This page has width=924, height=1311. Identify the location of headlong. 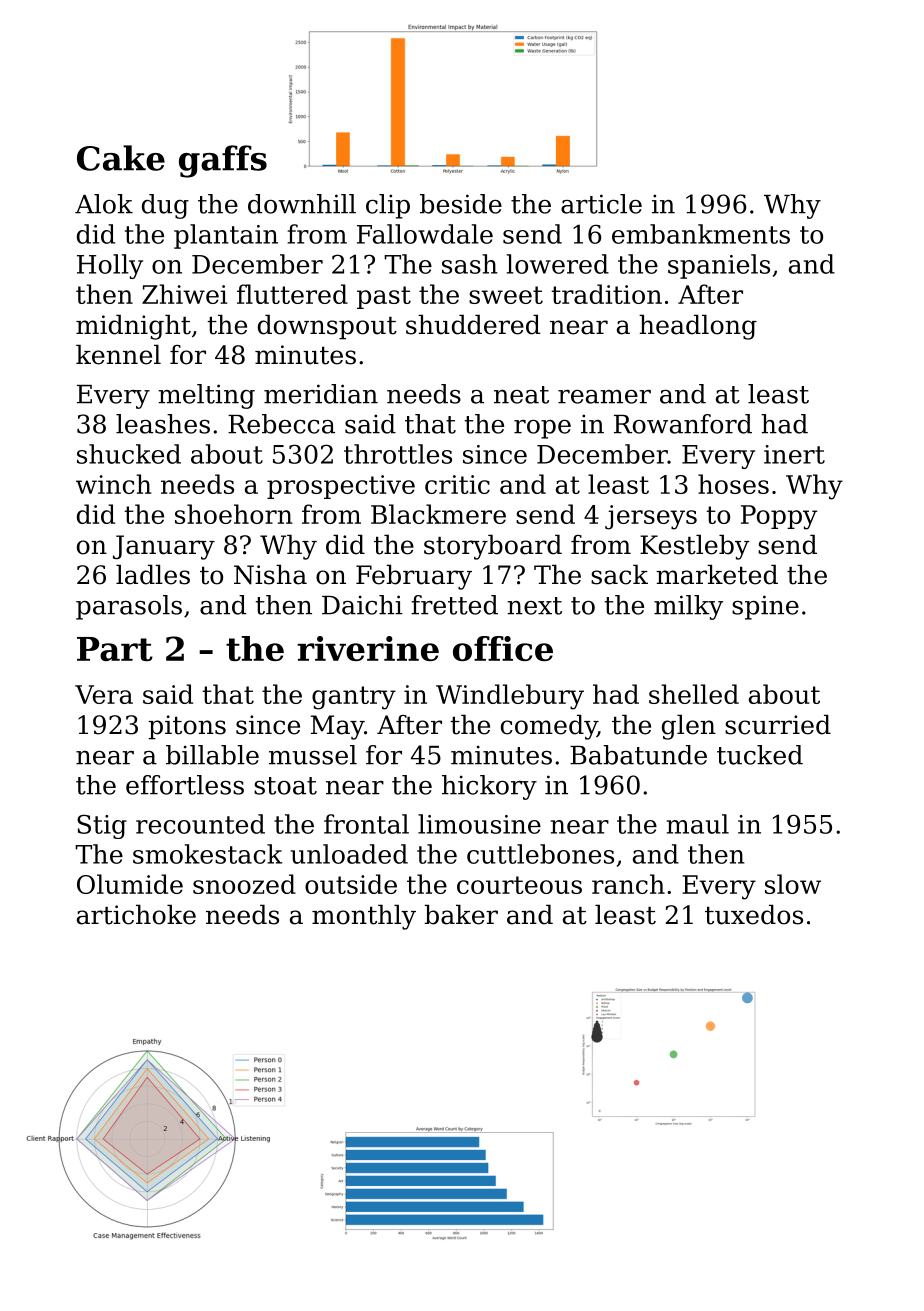
(698, 327).
